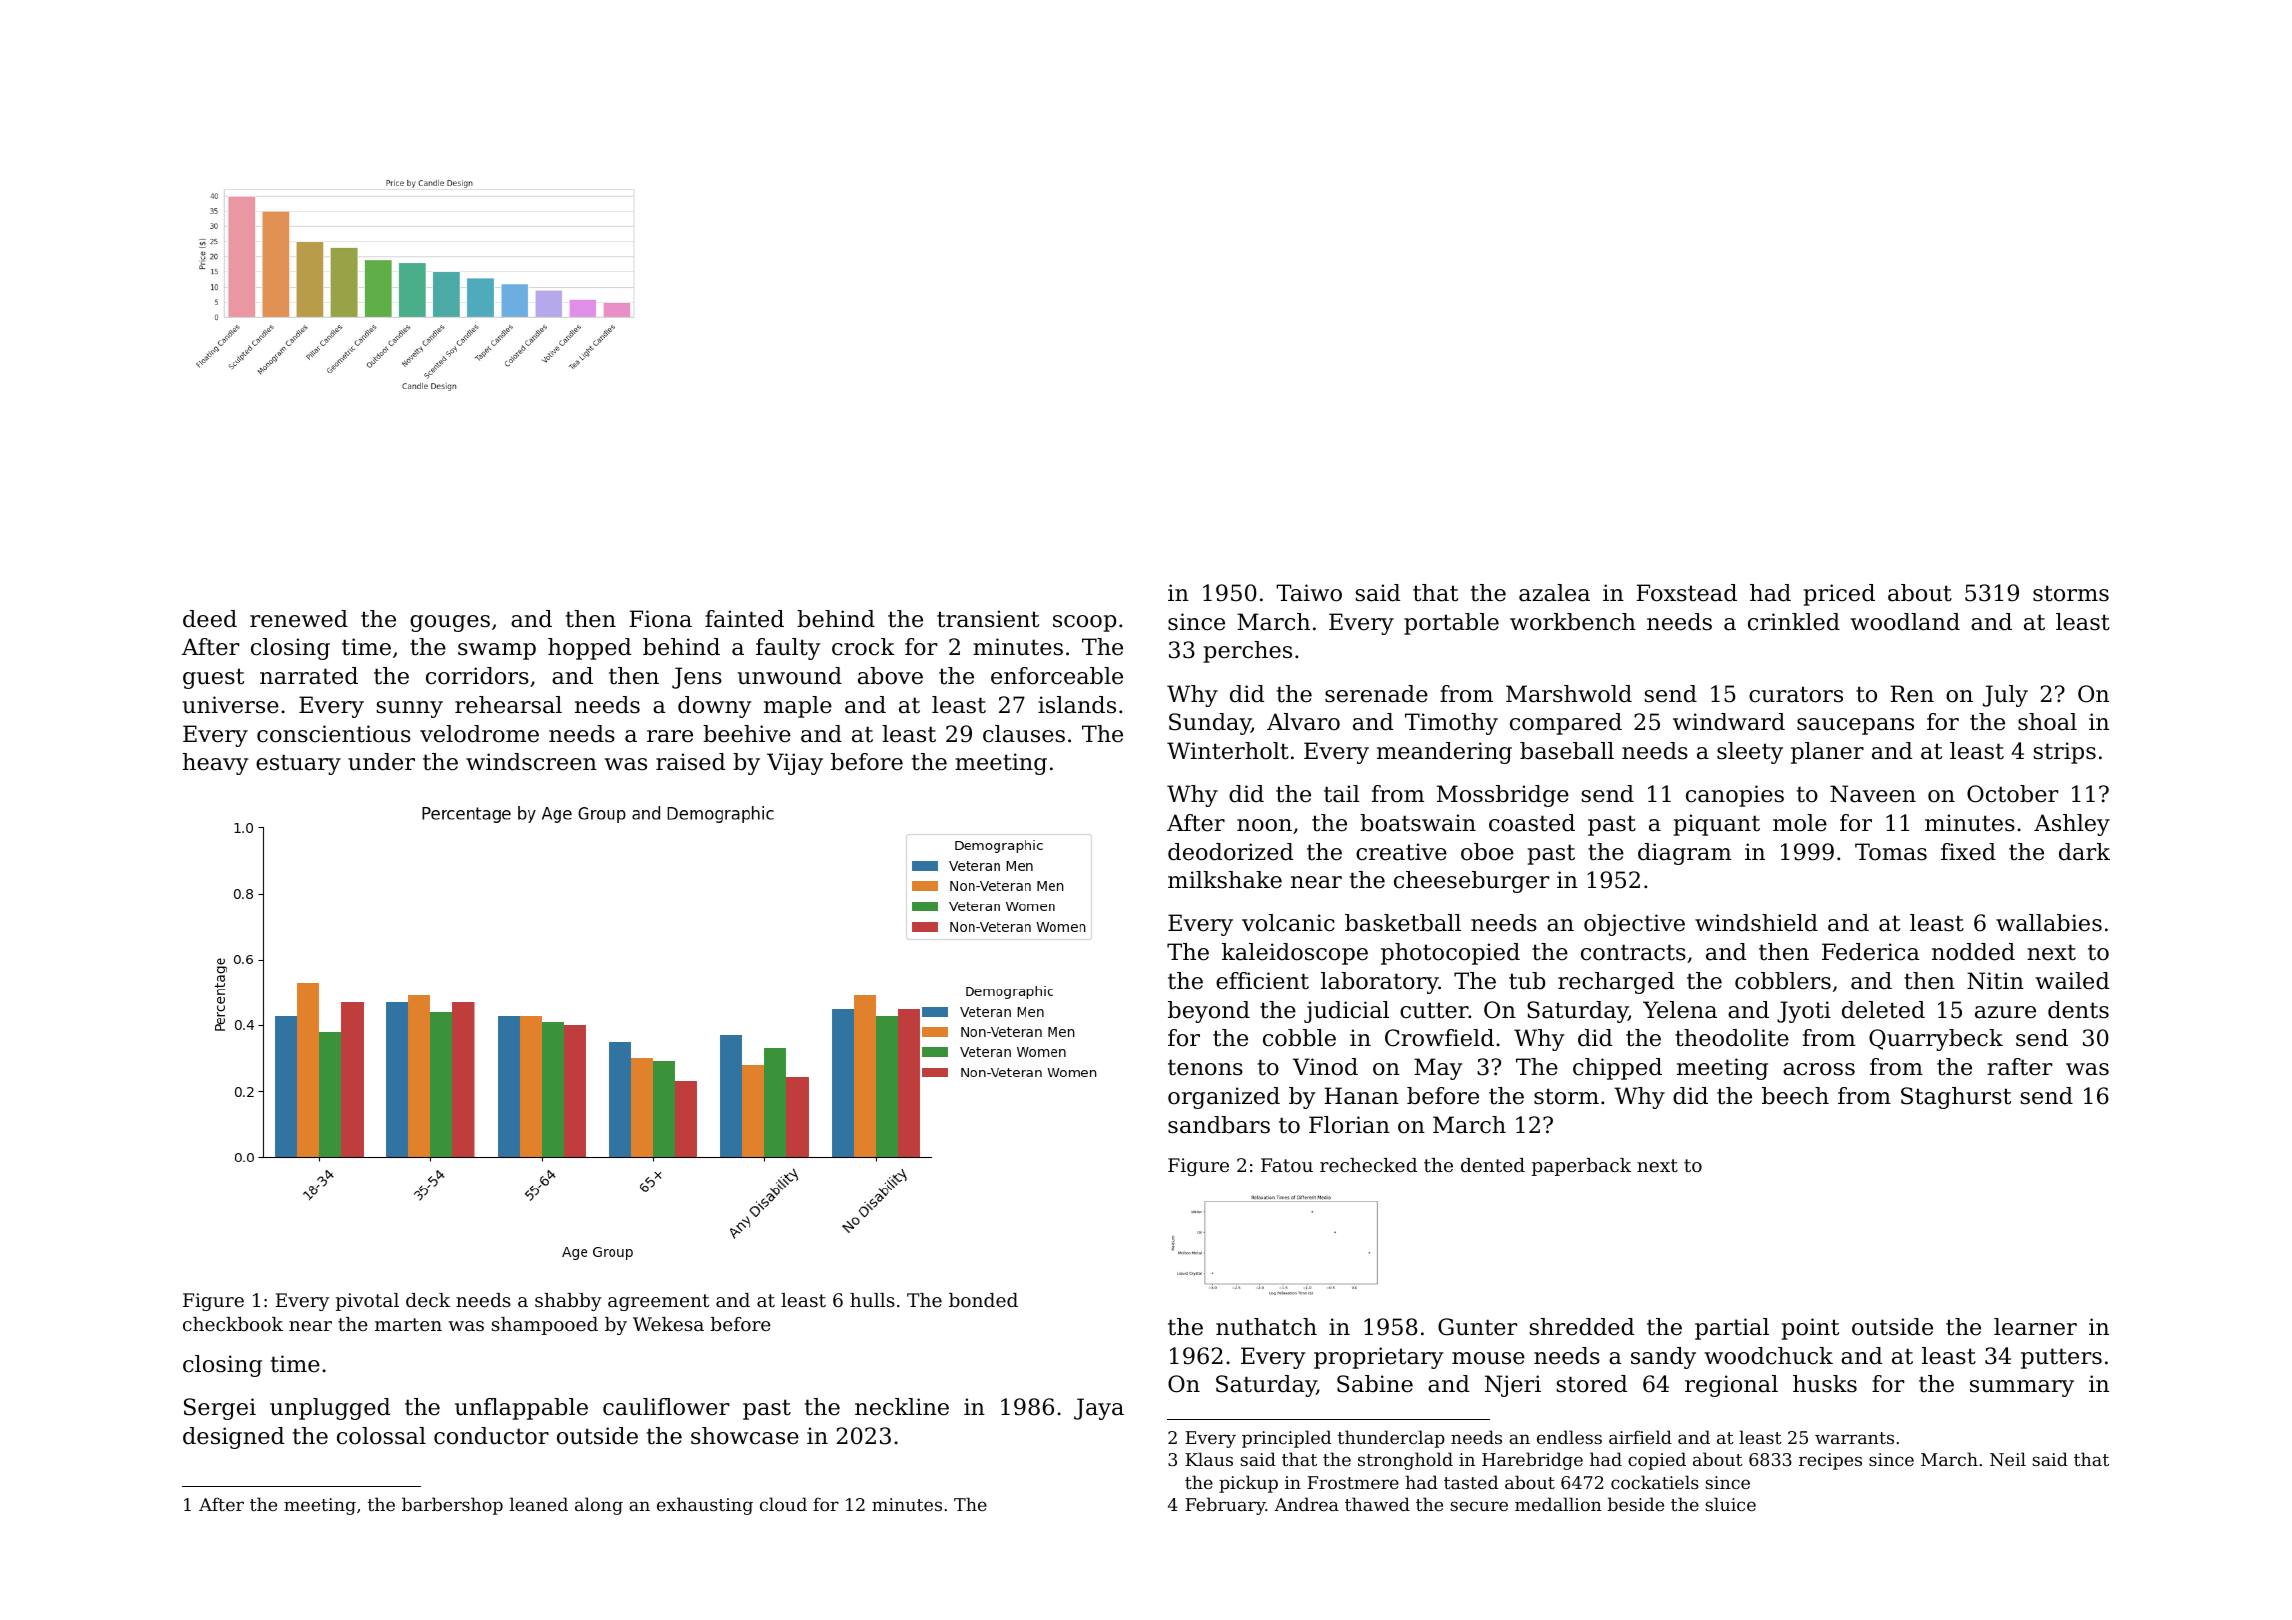 The height and width of the image is (1620, 2292). What do you see at coordinates (428, 1300) in the image?
I see `deck` at bounding box center [428, 1300].
